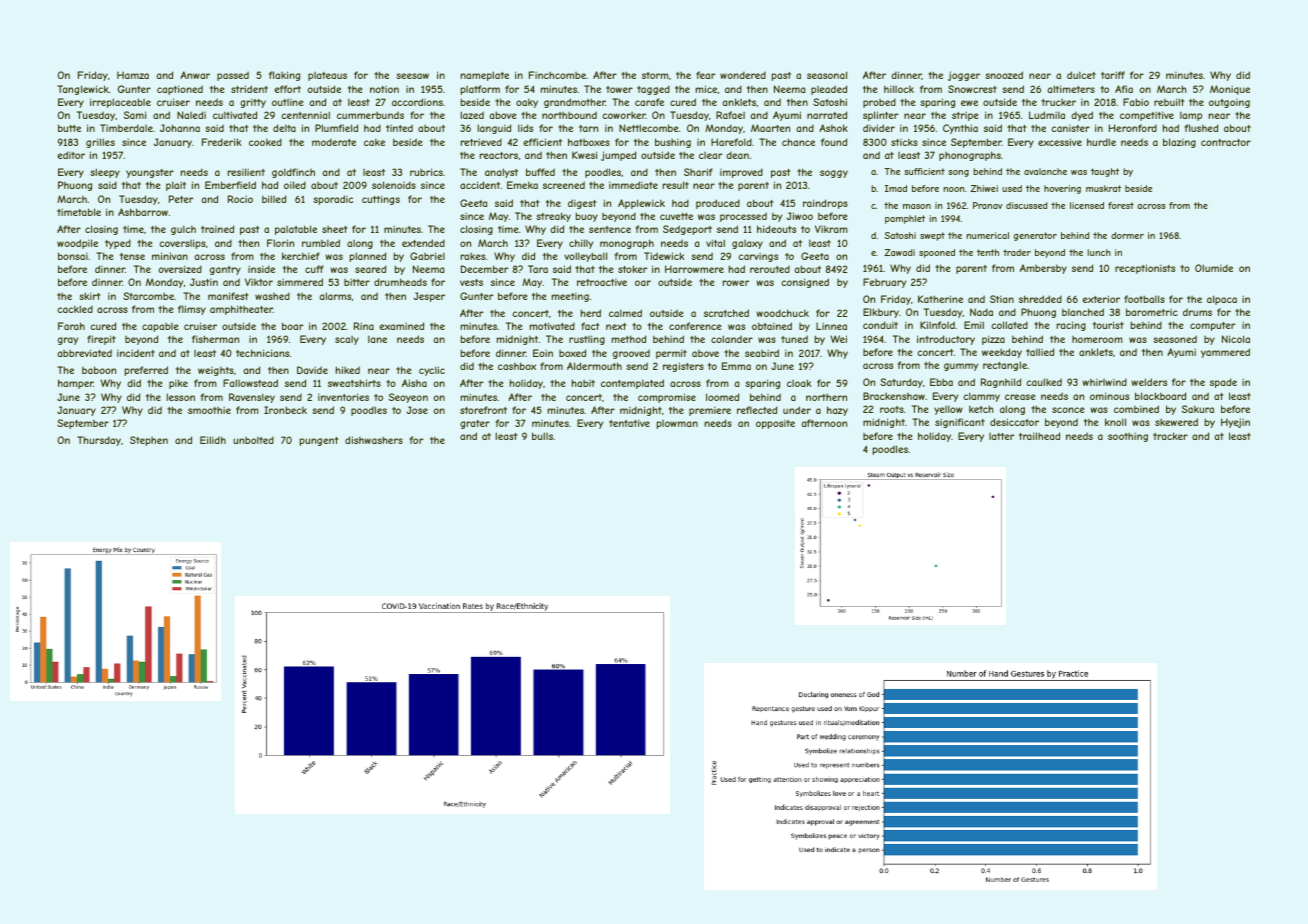 This image has height=924, width=1308. Describe the element at coordinates (253, 440) in the image. I see `unbolted` at that location.
